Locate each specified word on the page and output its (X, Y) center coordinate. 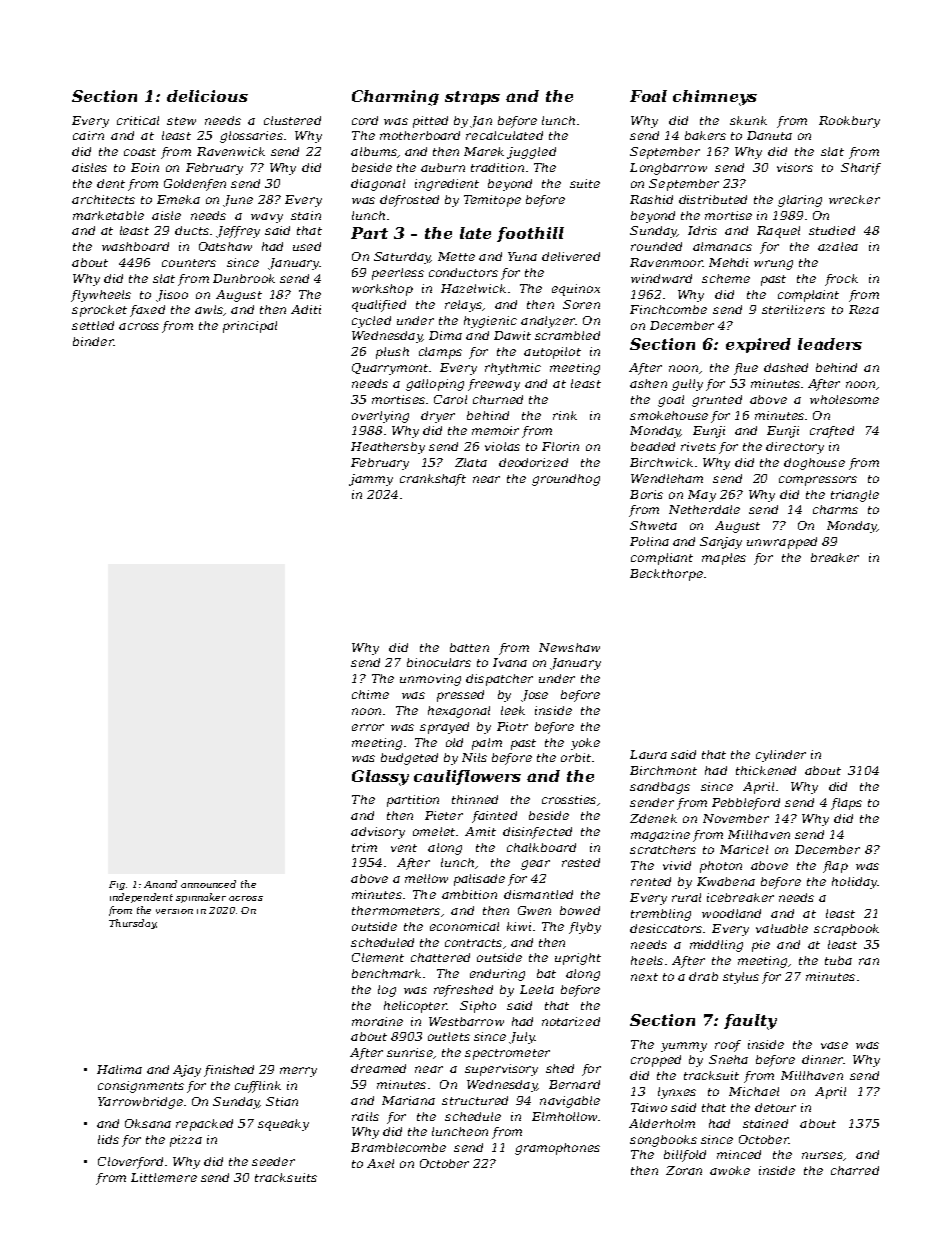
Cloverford (130, 1163)
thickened (766, 770)
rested (581, 862)
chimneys (715, 98)
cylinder (781, 756)
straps (472, 98)
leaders (830, 344)
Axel (380, 1163)
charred (855, 1170)
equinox (576, 290)
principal (250, 327)
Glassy (380, 778)
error (368, 727)
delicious (207, 96)
